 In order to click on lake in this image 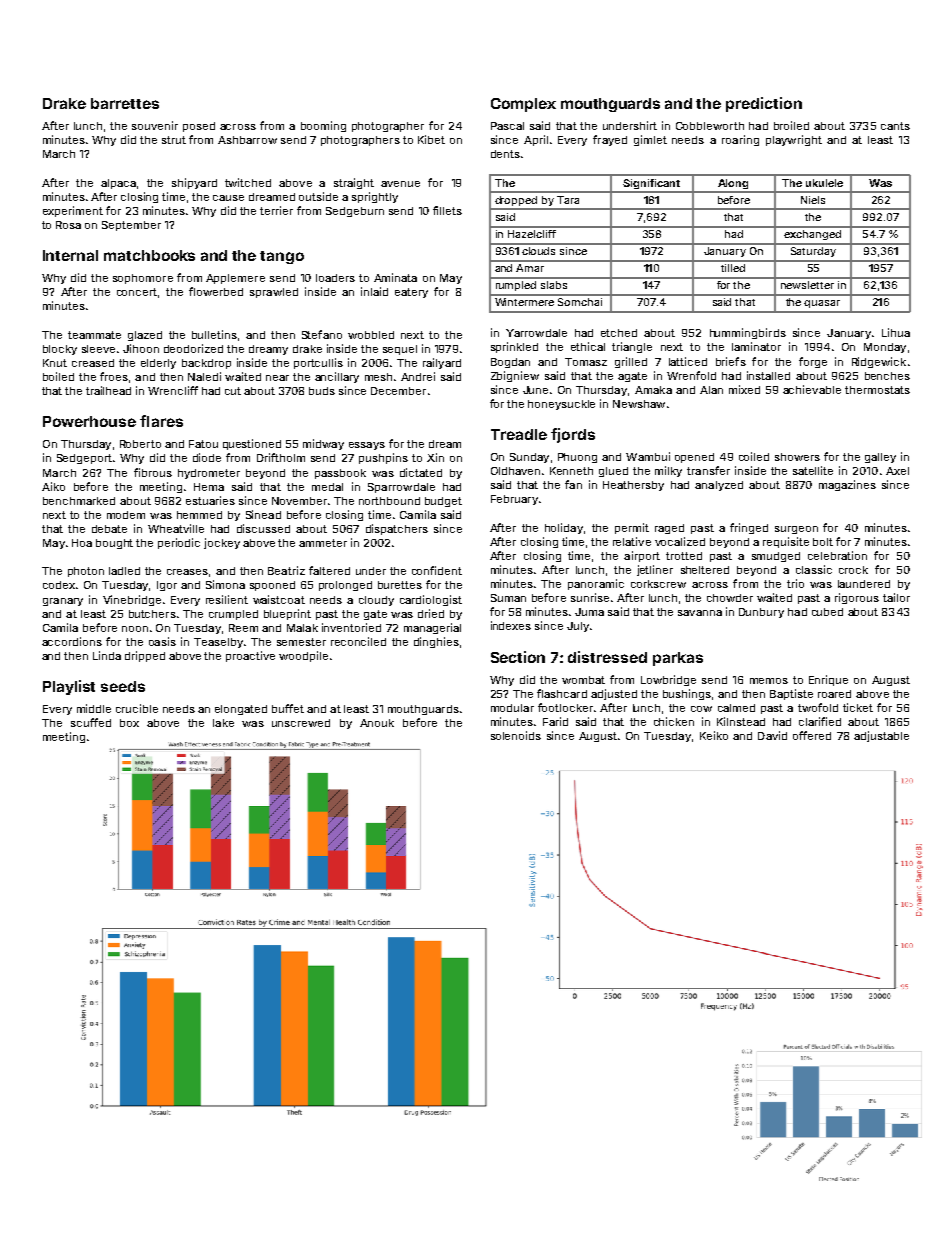, I will do `click(223, 723)`.
